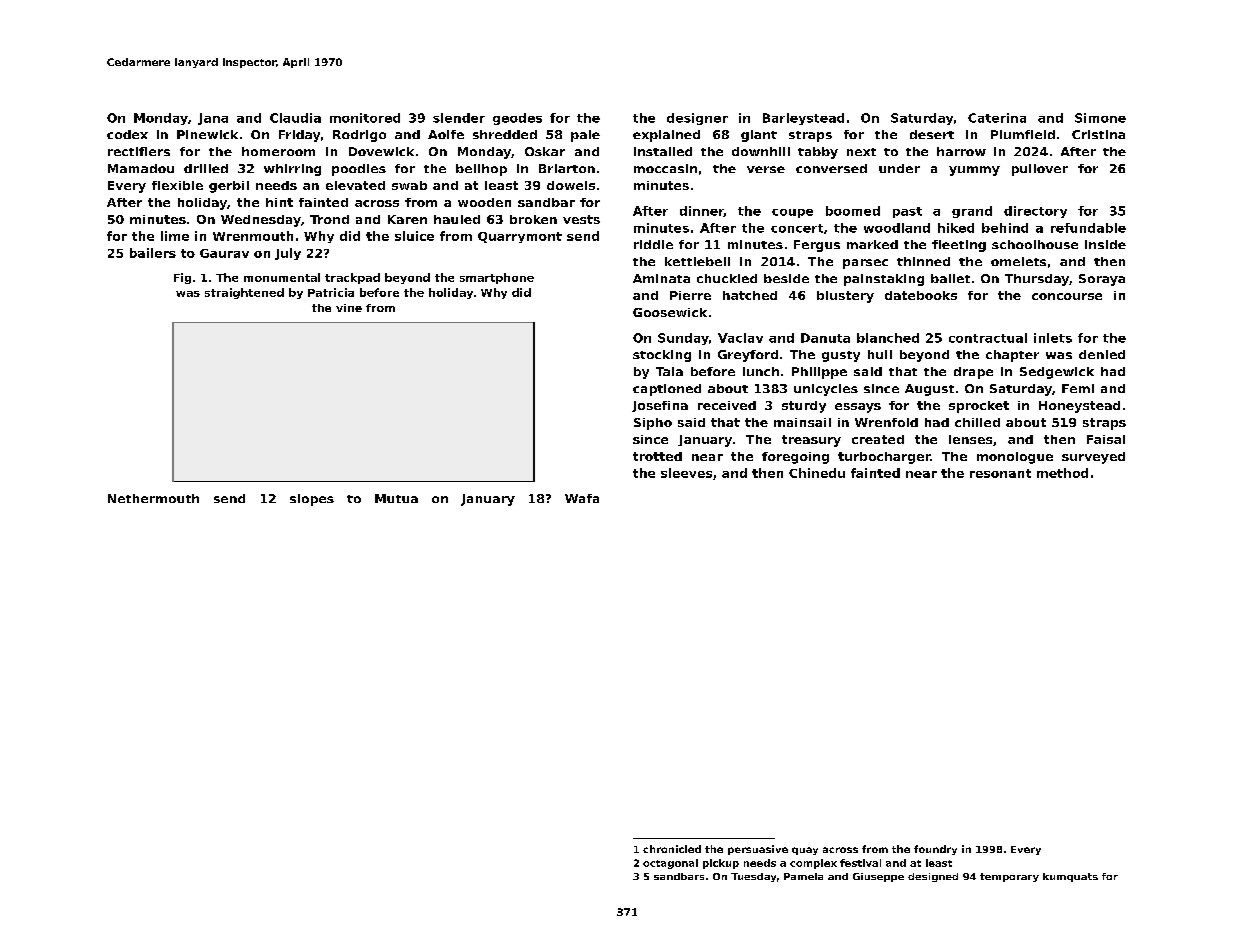  Describe the element at coordinates (670, 864) in the document. I see `octagonal` at that location.
